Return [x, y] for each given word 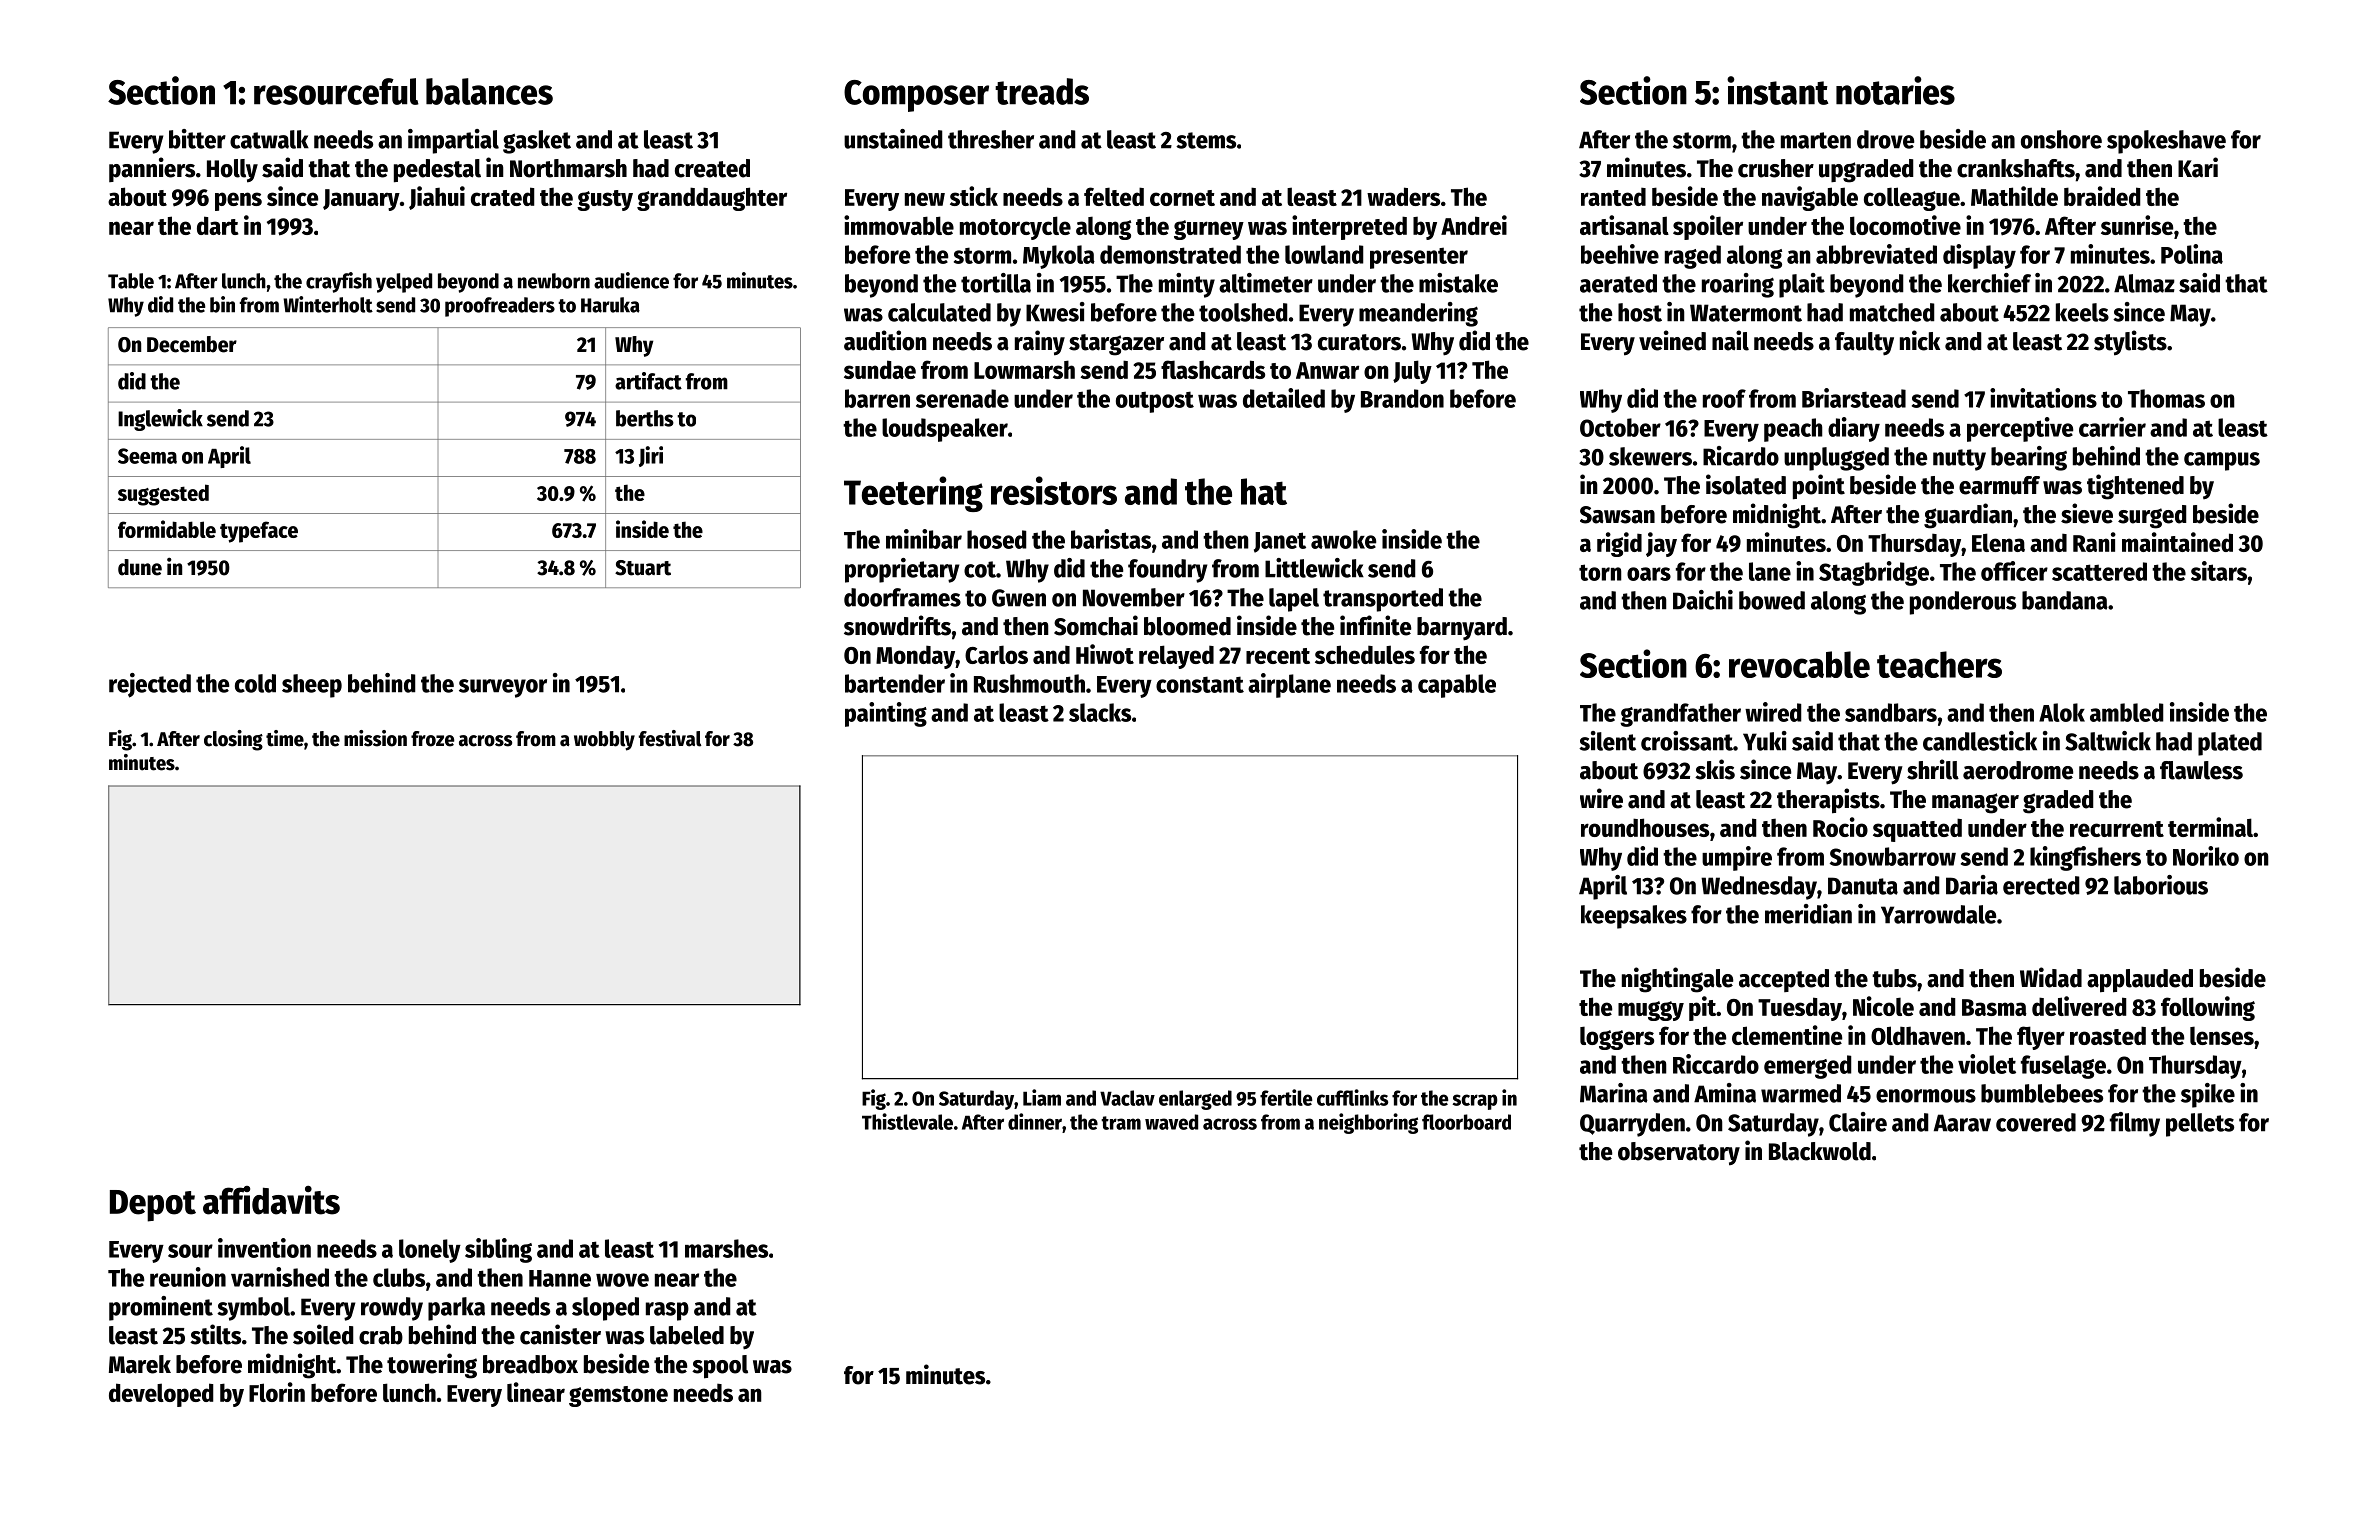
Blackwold [1820, 1151]
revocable [1799, 664]
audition [885, 340]
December [192, 344]
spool [720, 1367]
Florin [277, 1392]
